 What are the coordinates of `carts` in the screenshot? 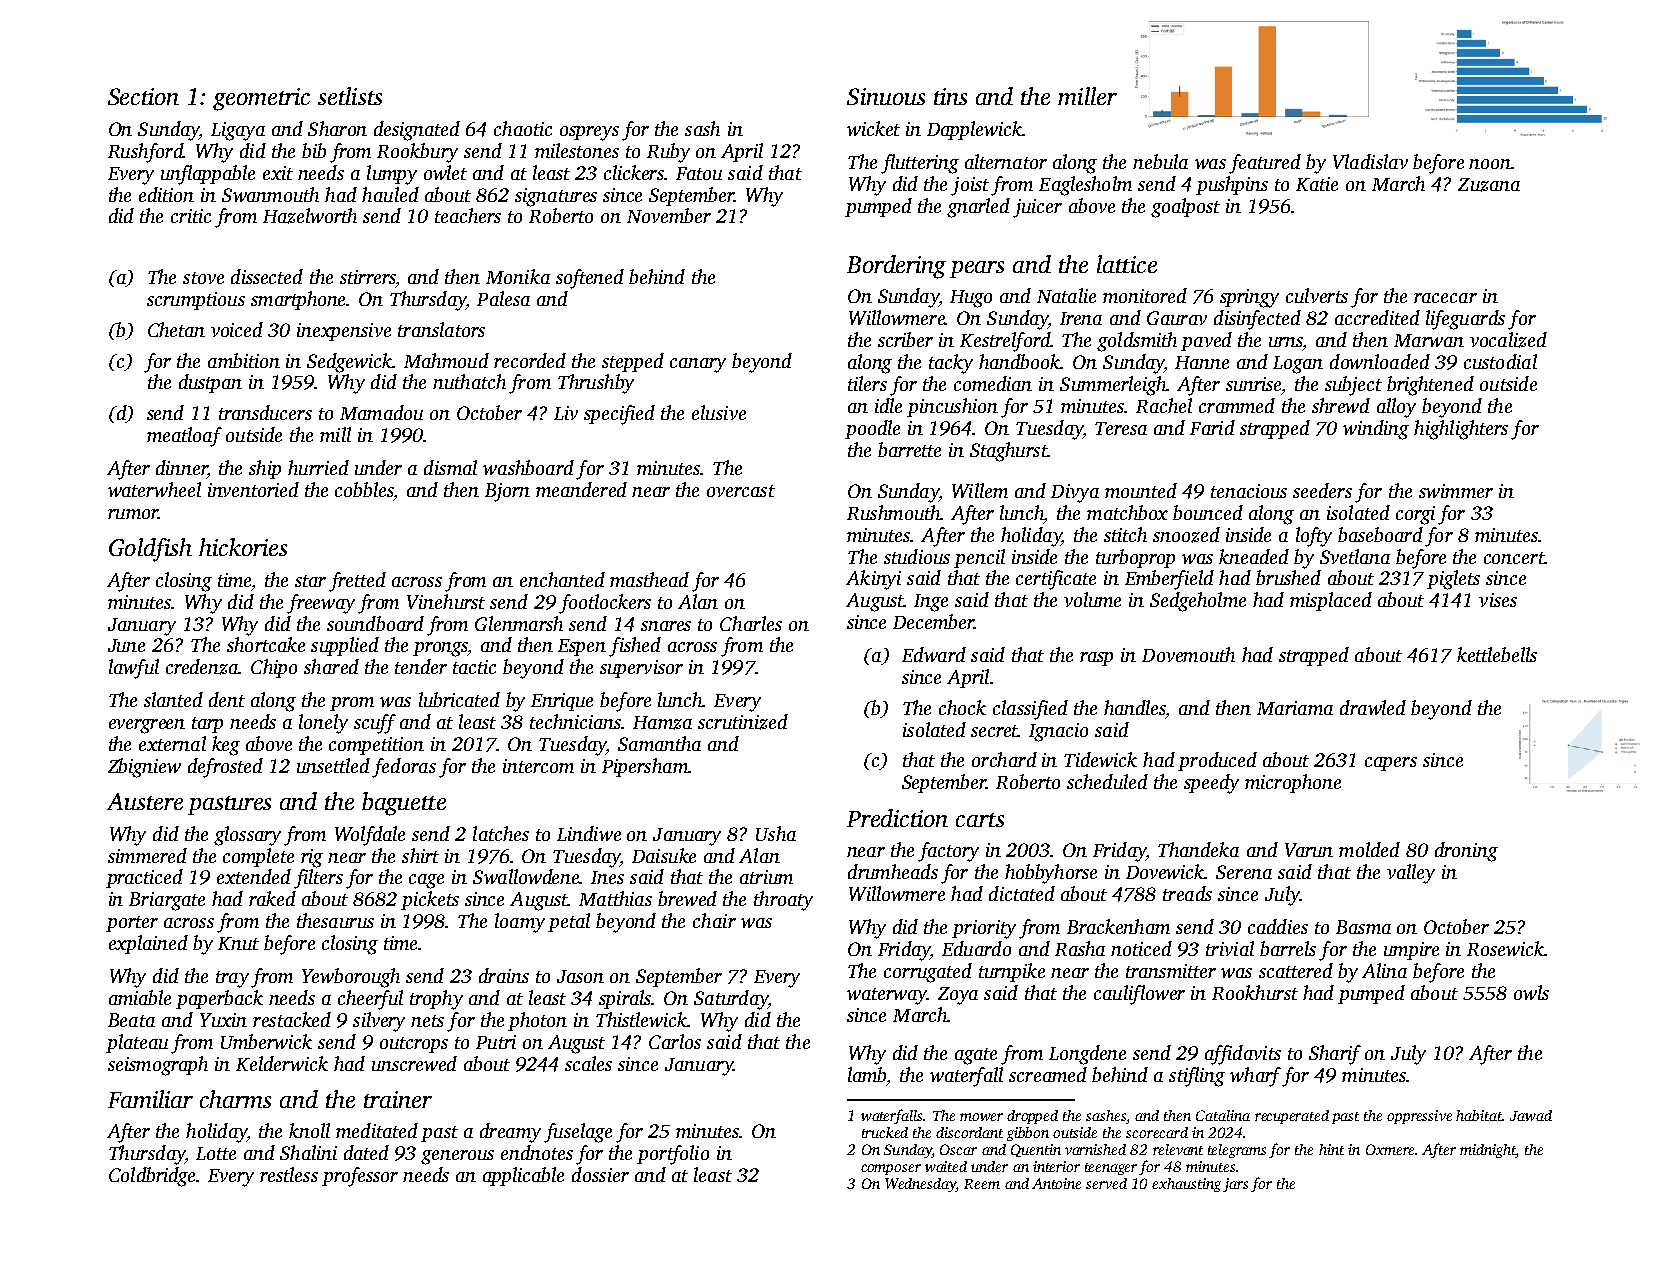 It's located at (980, 820).
